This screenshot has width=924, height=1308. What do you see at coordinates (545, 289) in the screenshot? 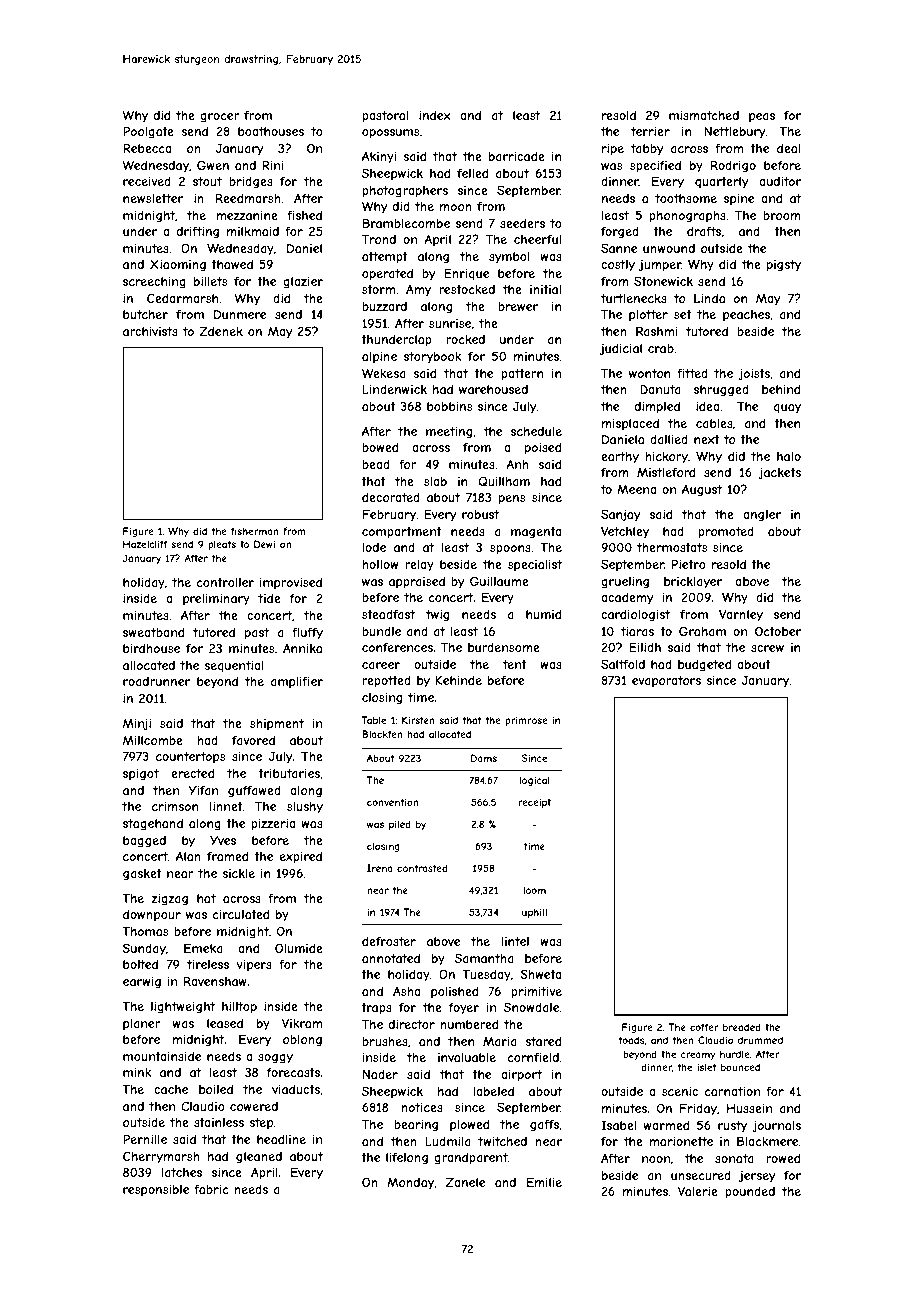
I see `initial` at bounding box center [545, 289].
